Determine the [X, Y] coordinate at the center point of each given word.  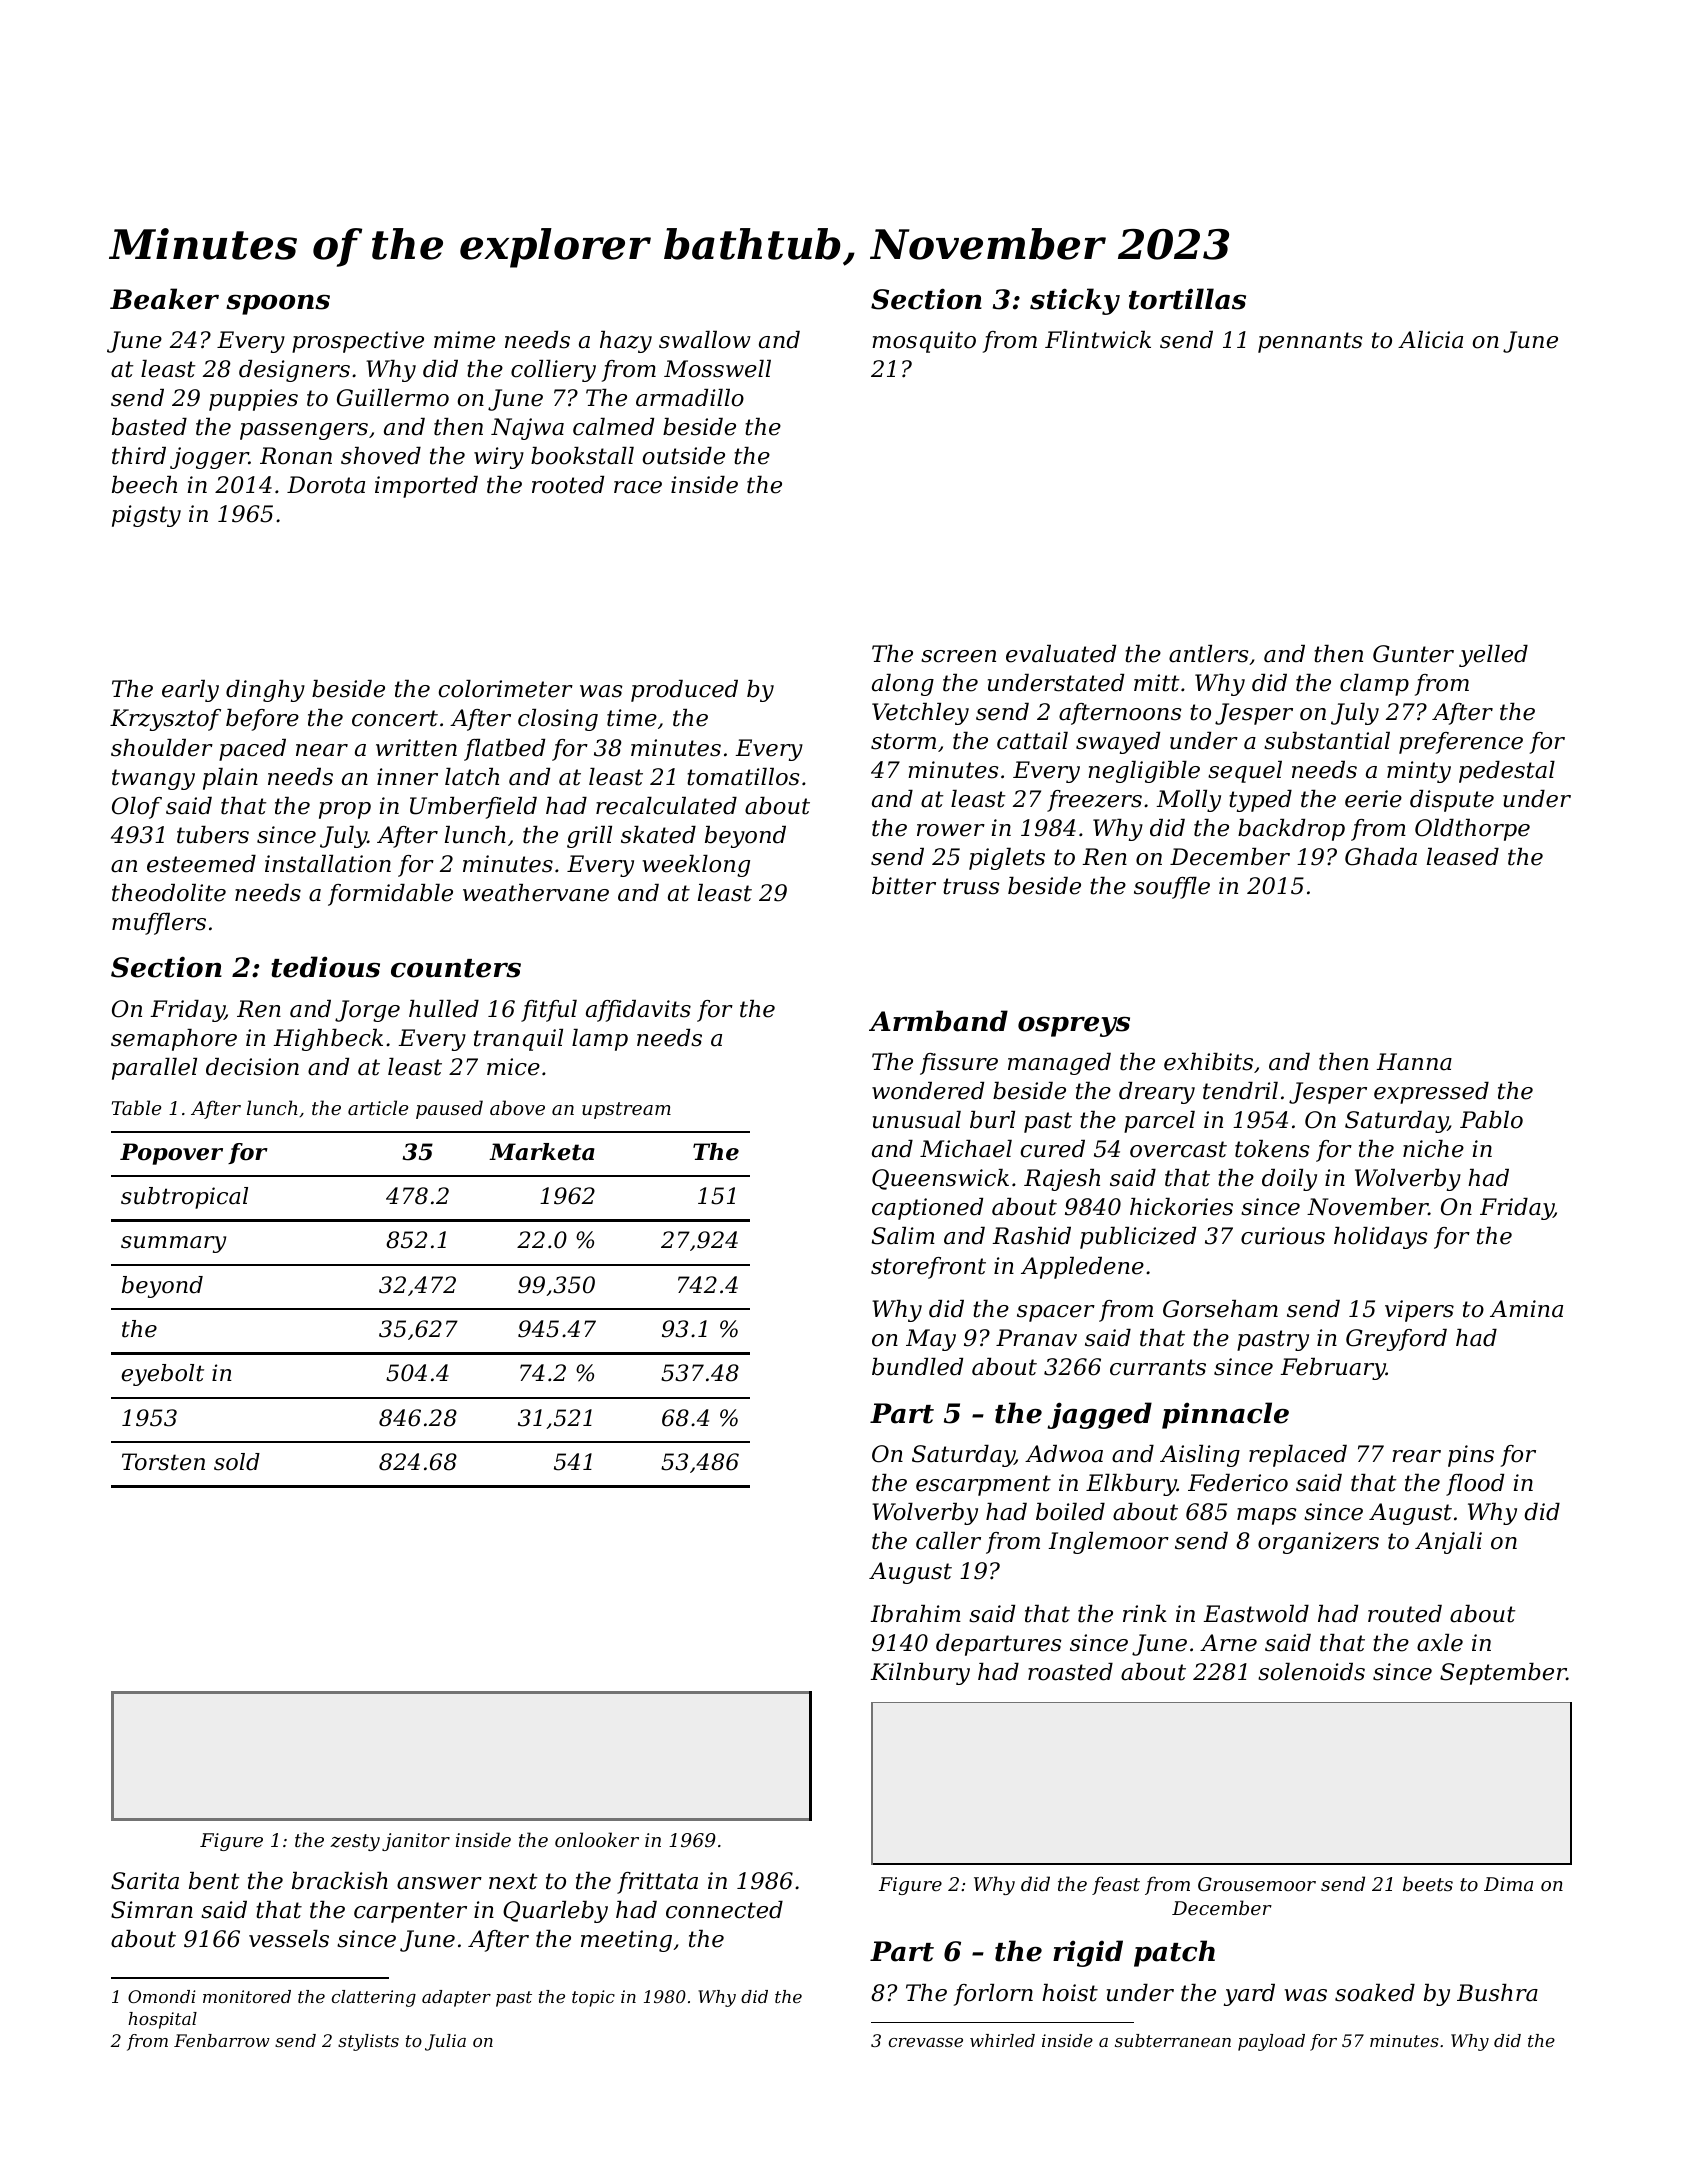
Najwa [527, 429]
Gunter [1413, 654]
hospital [162, 2020]
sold [237, 1462]
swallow [705, 340]
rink [1145, 1613]
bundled [917, 1367]
